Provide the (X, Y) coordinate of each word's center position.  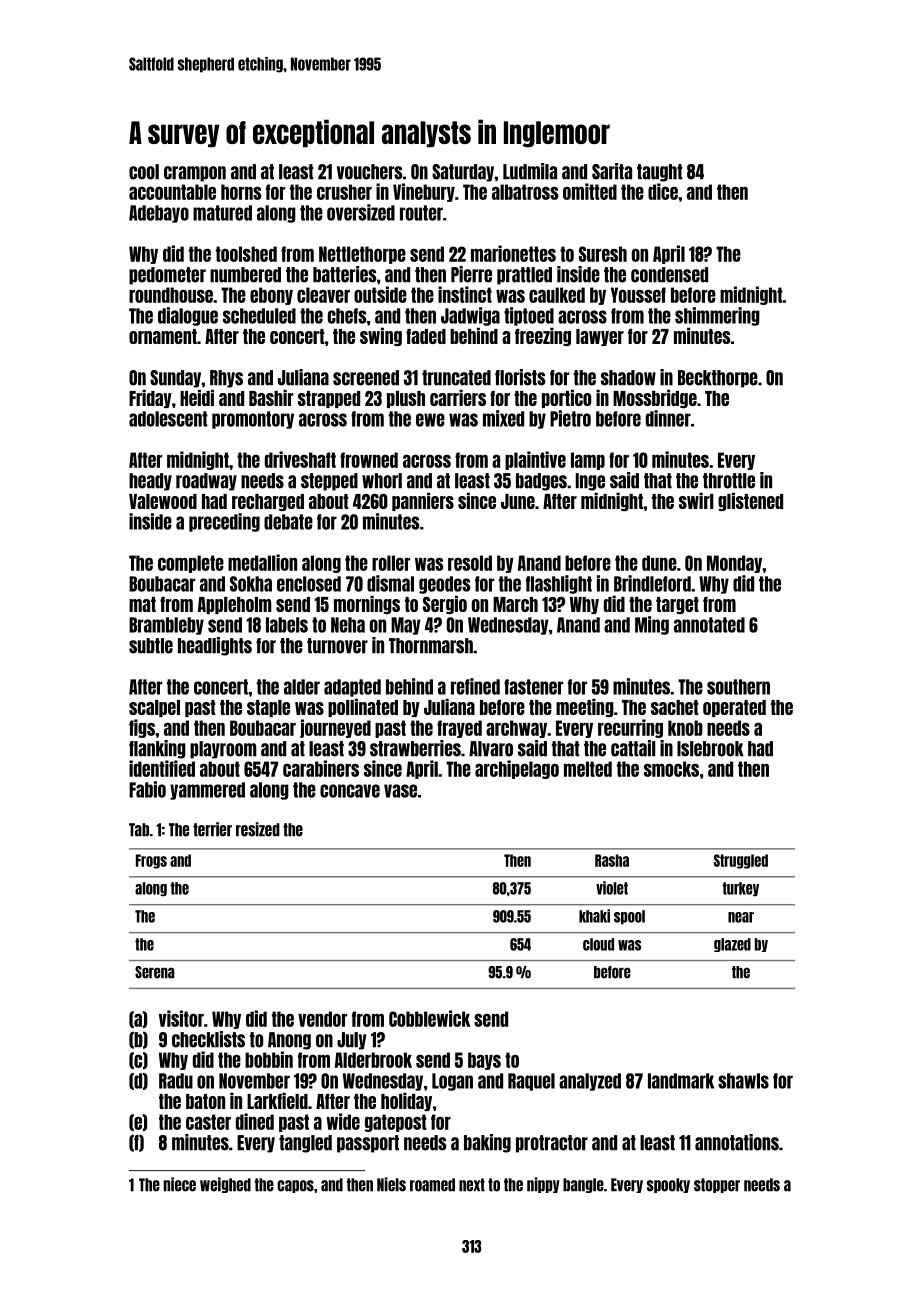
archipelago (517, 769)
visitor (181, 1018)
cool (144, 172)
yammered (207, 791)
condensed (669, 275)
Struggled (741, 861)
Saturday (463, 173)
